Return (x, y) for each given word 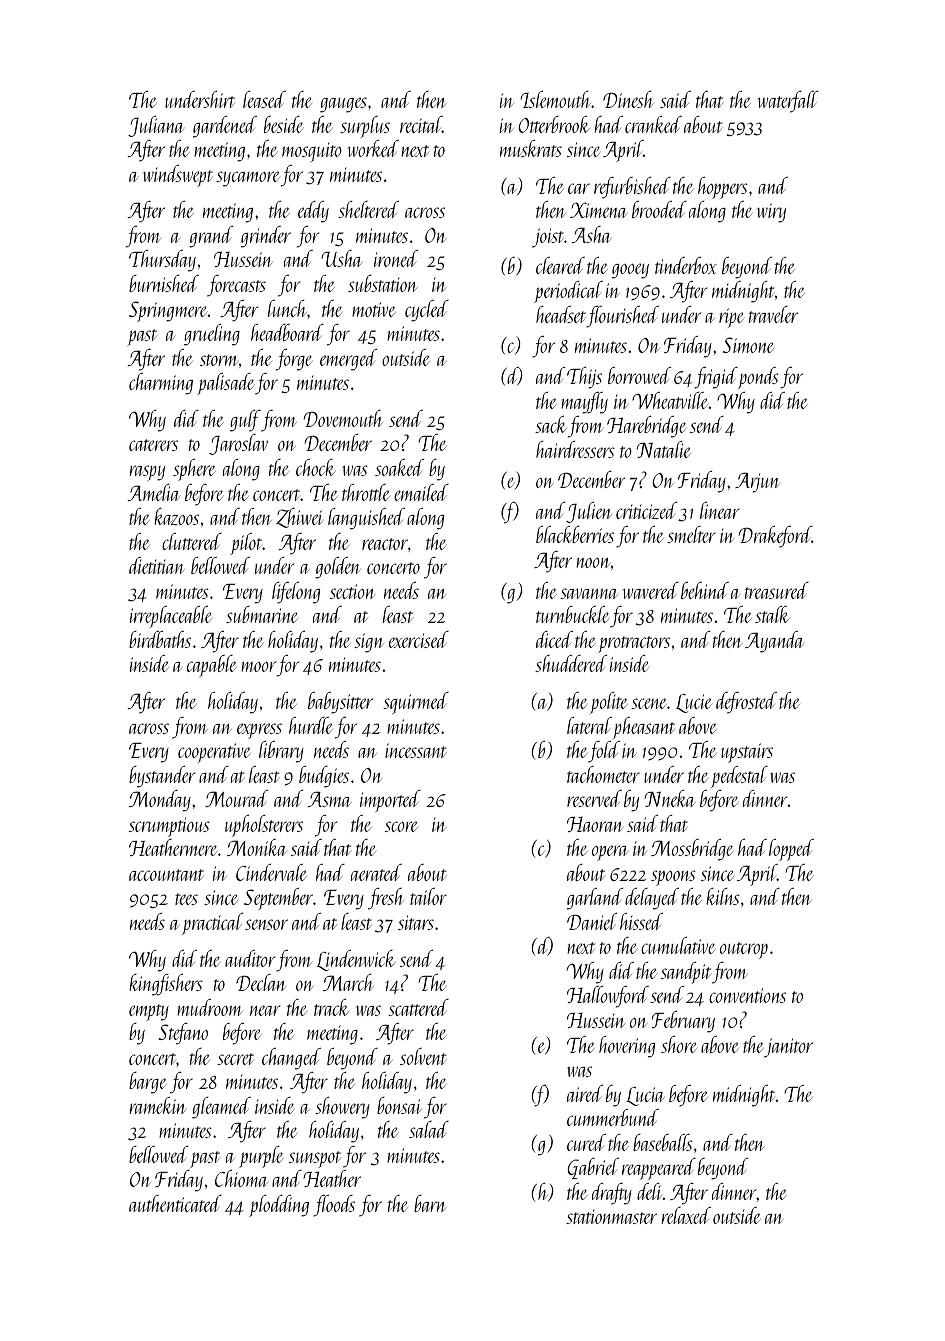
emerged (348, 360)
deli (649, 1191)
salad (429, 1129)
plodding (279, 1206)
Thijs (584, 378)
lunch (287, 308)
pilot (246, 544)
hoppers (723, 188)
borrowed (639, 375)
